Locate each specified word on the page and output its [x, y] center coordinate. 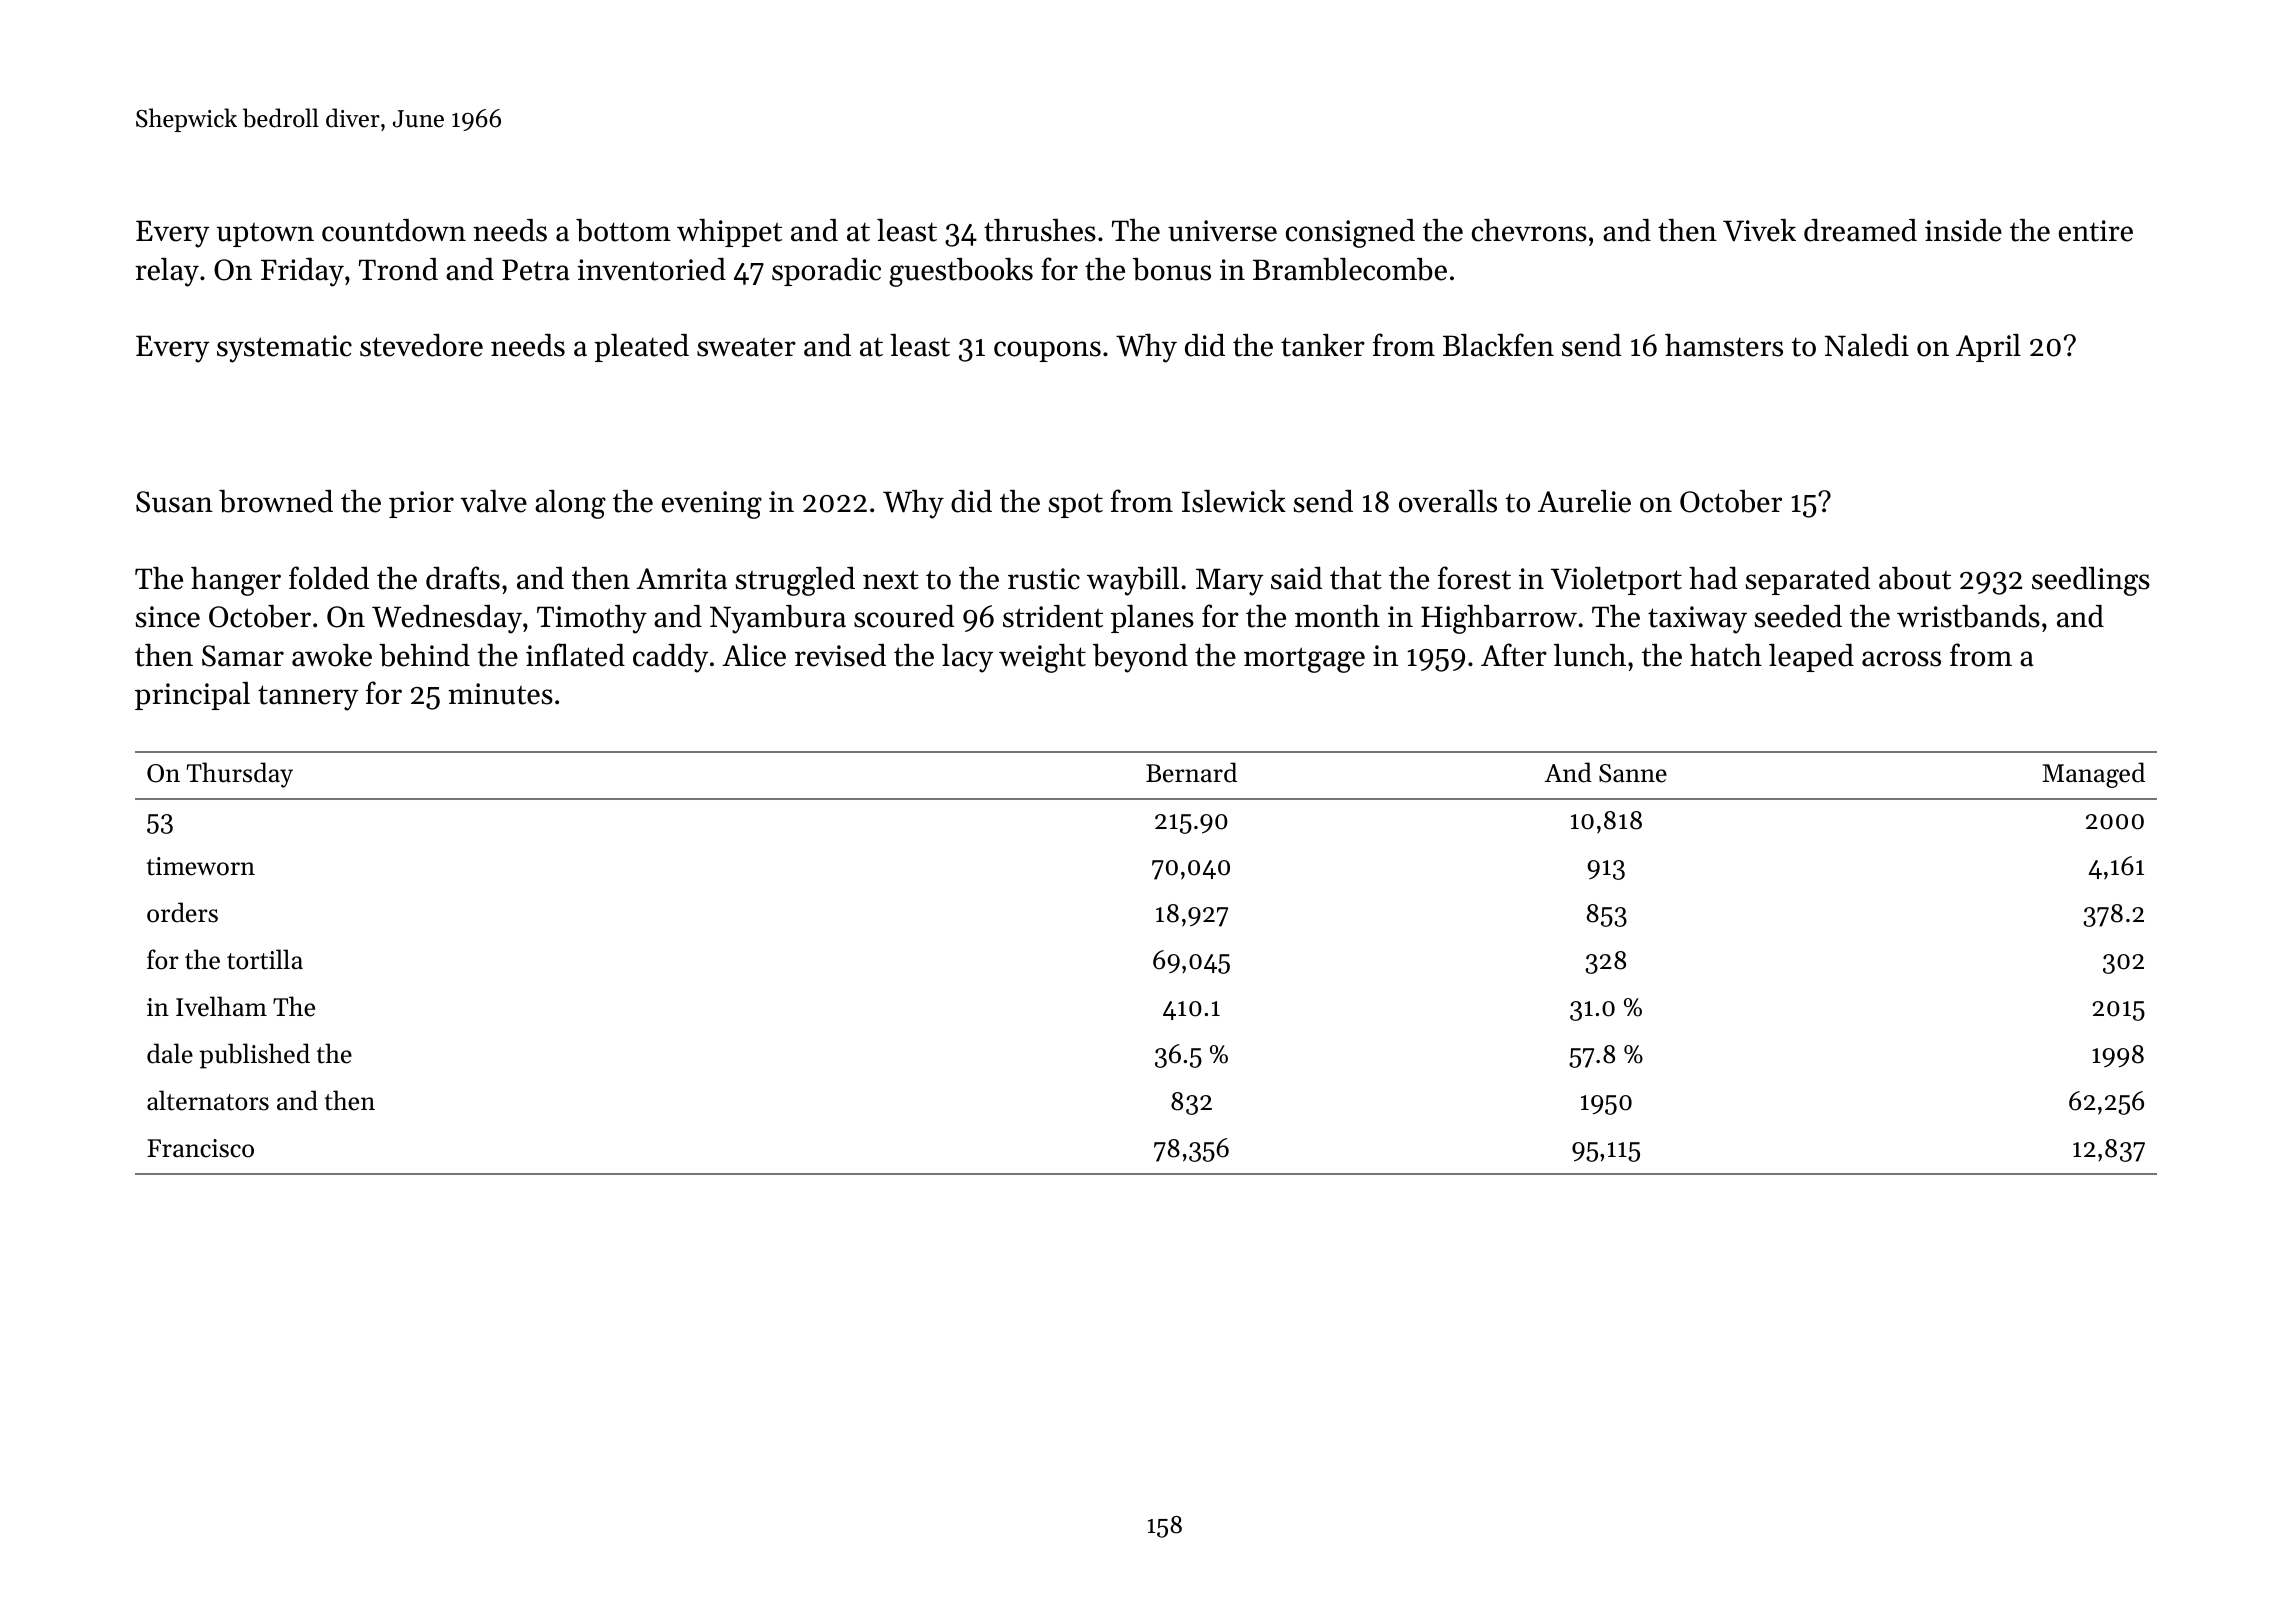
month [1337, 616]
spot [1076, 505]
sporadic [826, 272]
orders [182, 912]
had [1713, 578]
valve [493, 501]
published [255, 1056]
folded [329, 578]
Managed [2093, 775]
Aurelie [1584, 501]
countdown [394, 230]
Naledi [1867, 345]
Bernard [1191, 772]
